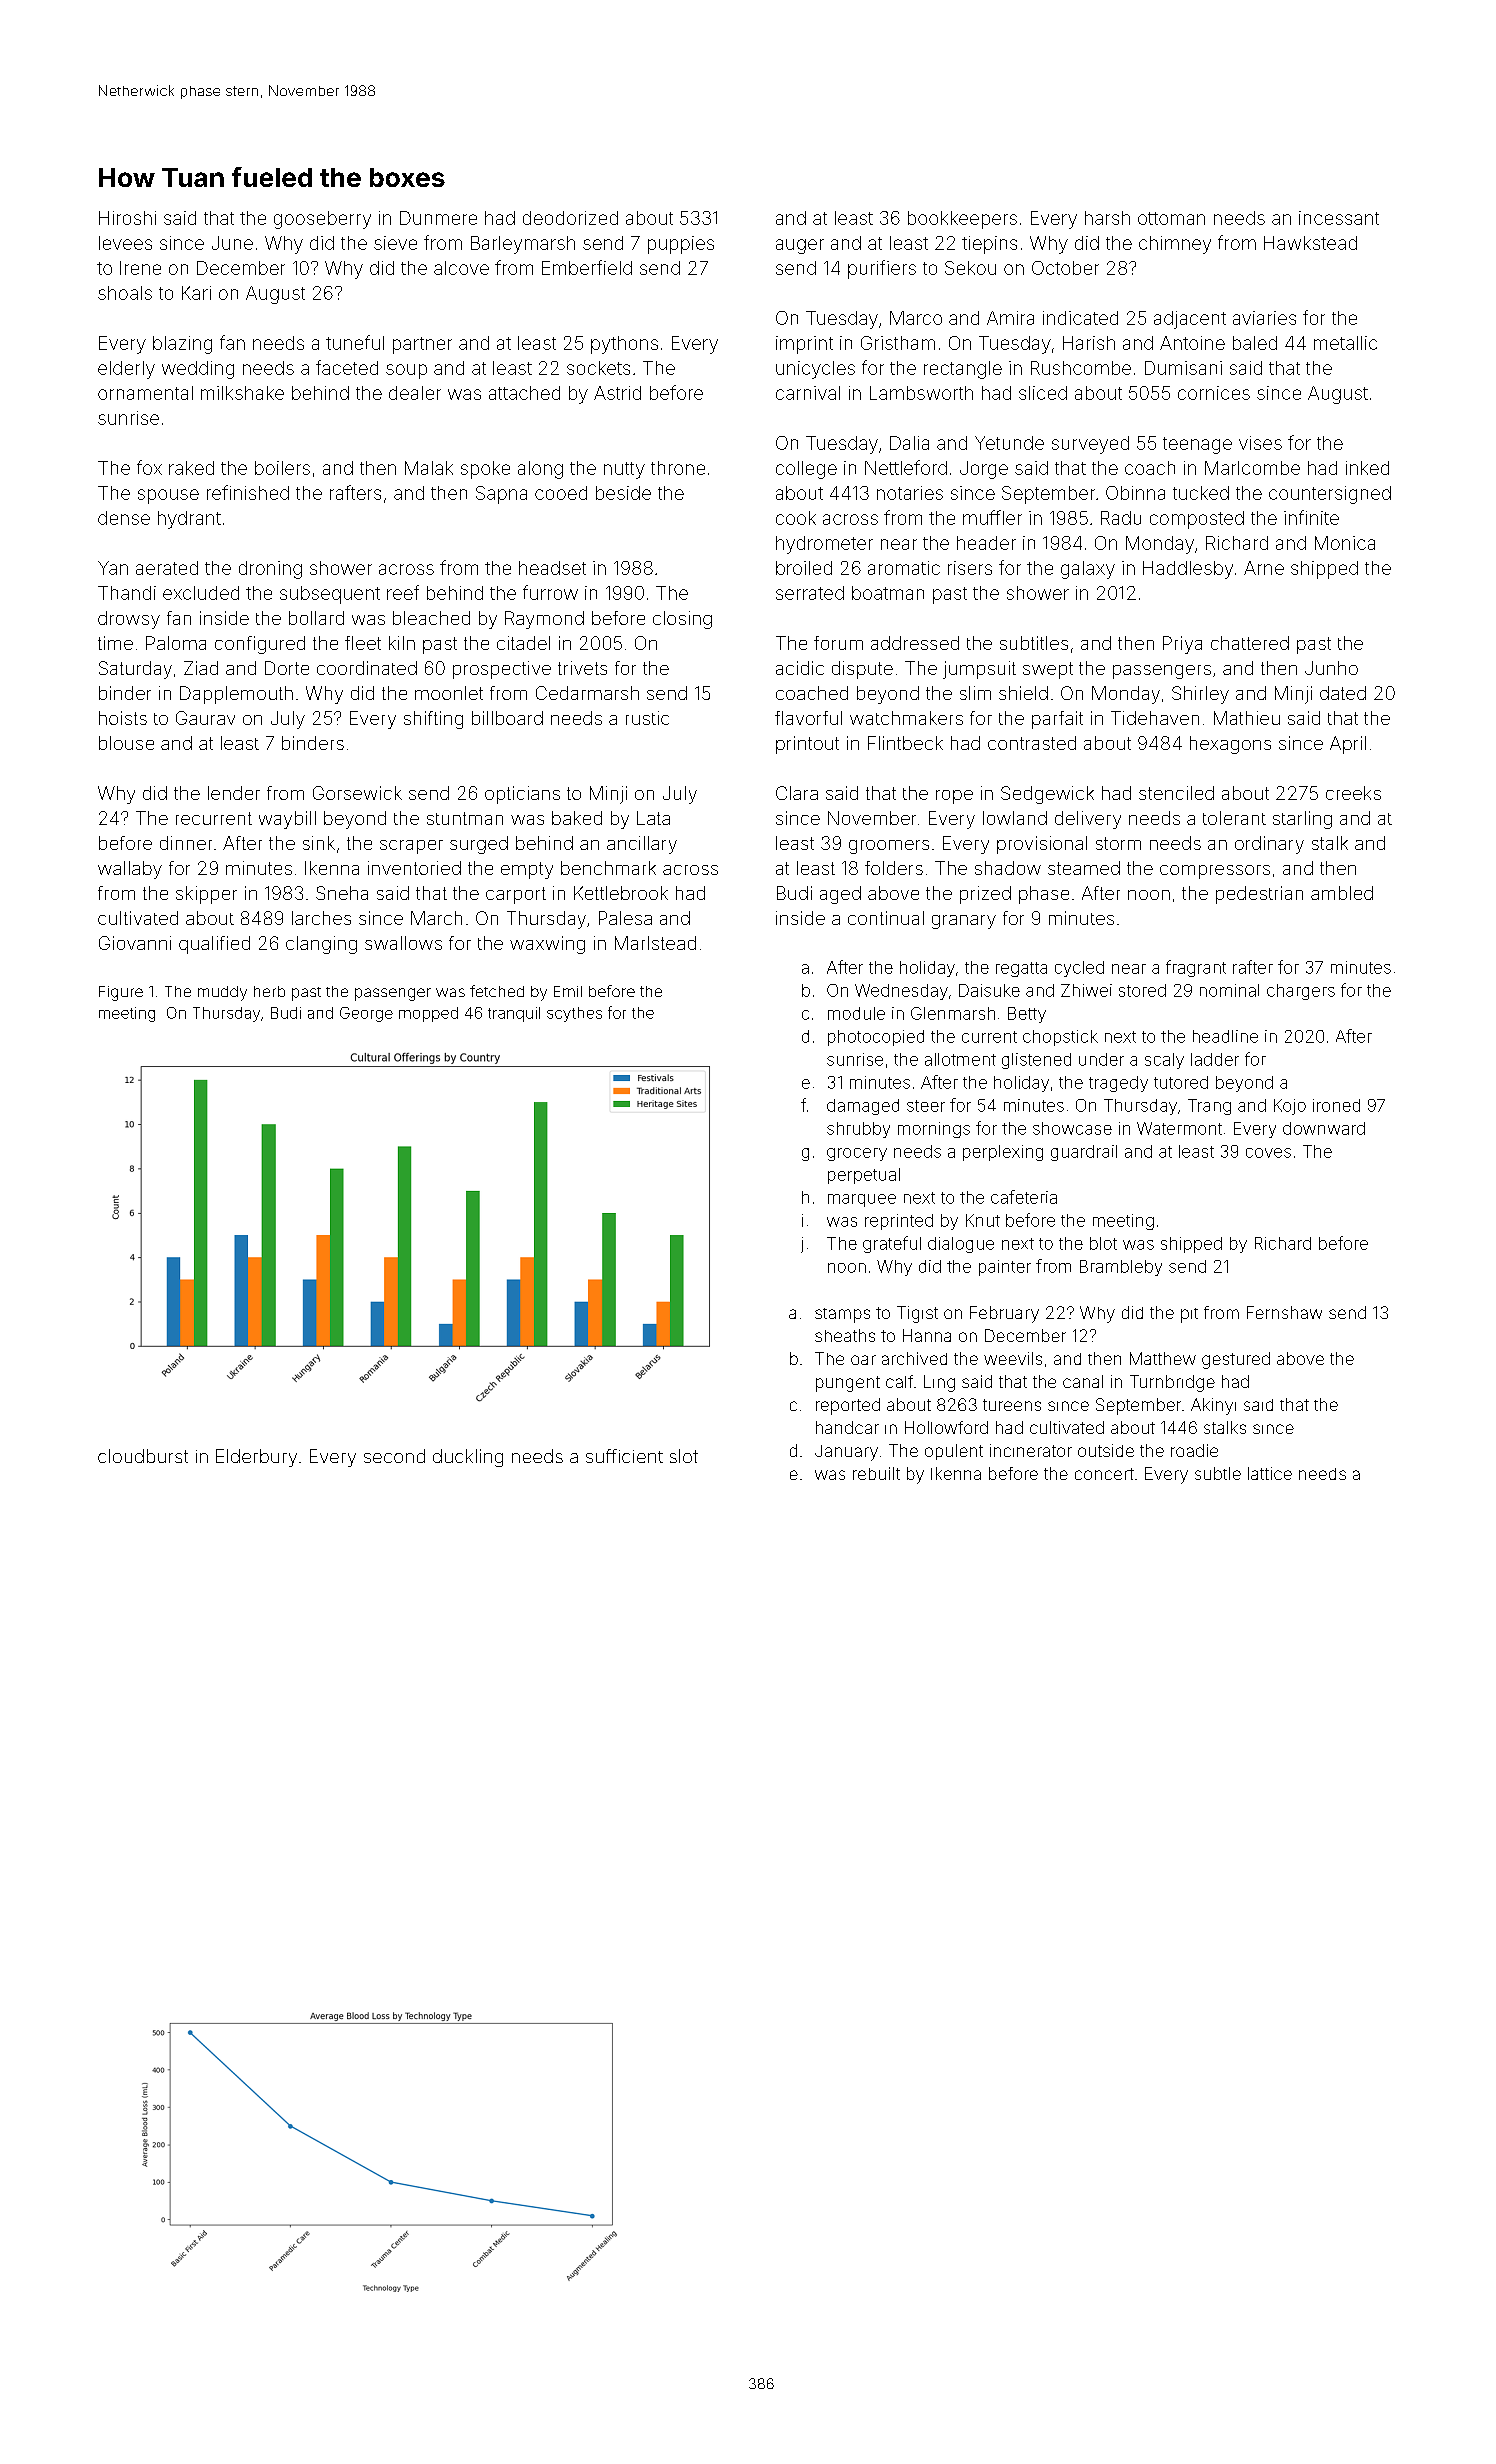  What do you see at coordinates (808, 718) in the screenshot?
I see `flavorful` at bounding box center [808, 718].
